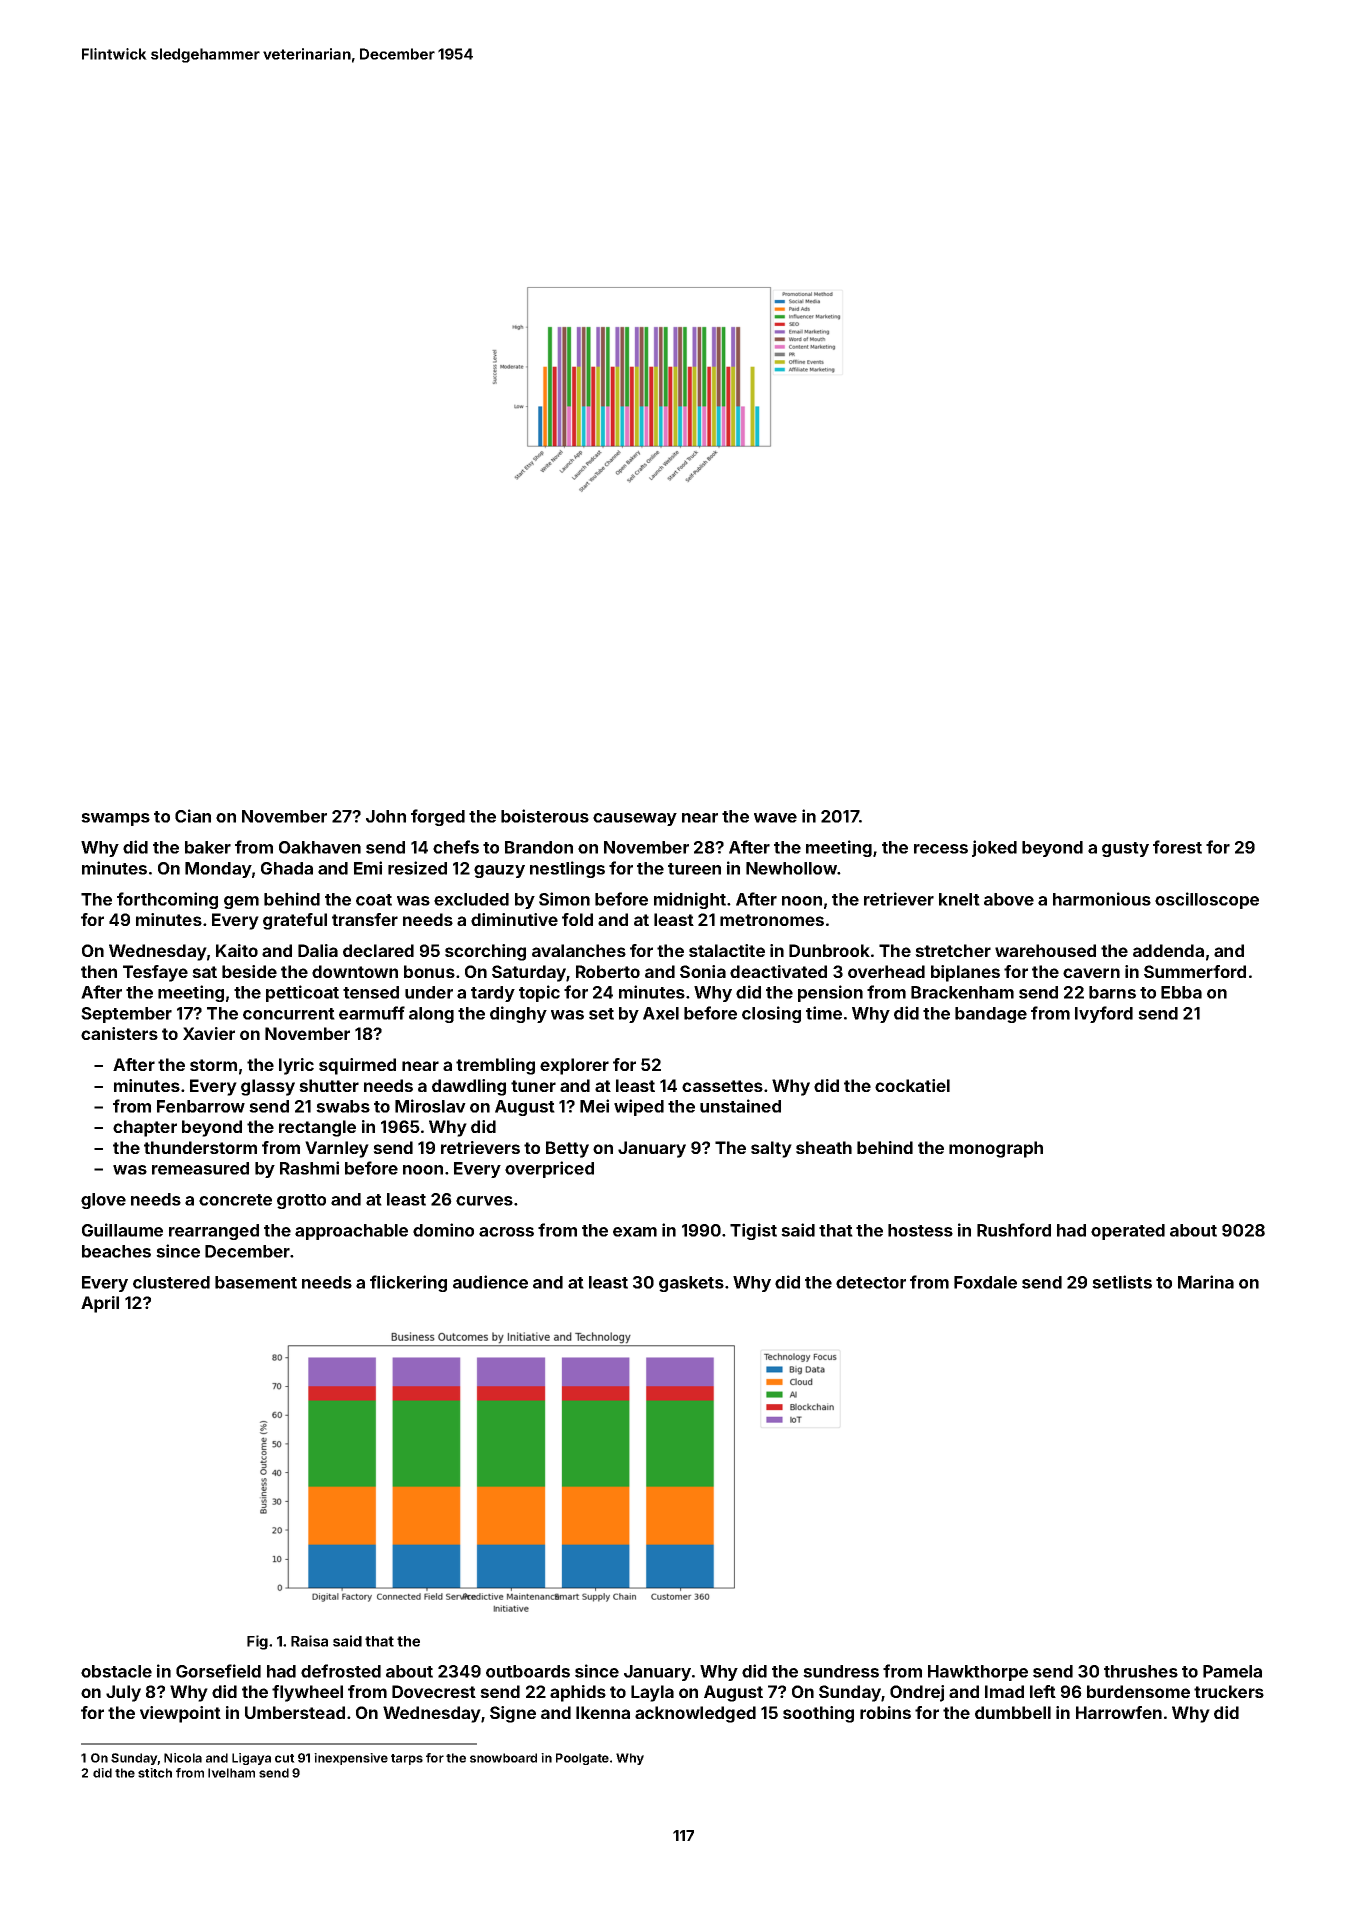 The height and width of the page is (1905, 1347). I want to click on Poolgate, so click(582, 1759).
